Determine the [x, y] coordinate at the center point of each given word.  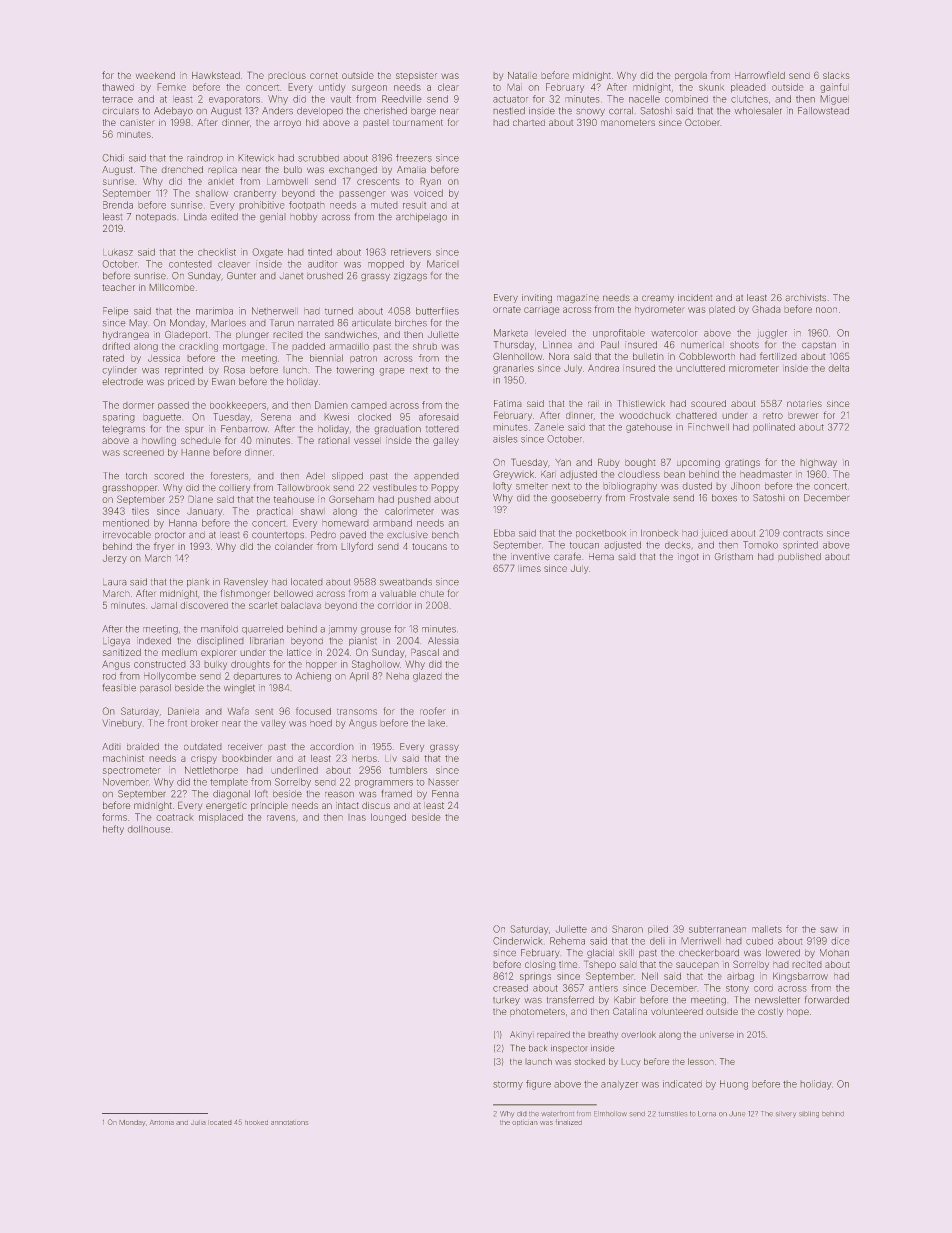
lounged [388, 818]
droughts [250, 665]
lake [436, 723]
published [799, 557]
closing [540, 965]
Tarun [282, 323]
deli [657, 941]
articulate [371, 323]
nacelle [644, 99]
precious [287, 76]
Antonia [162, 1122]
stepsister [416, 77]
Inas [357, 817]
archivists [805, 298]
